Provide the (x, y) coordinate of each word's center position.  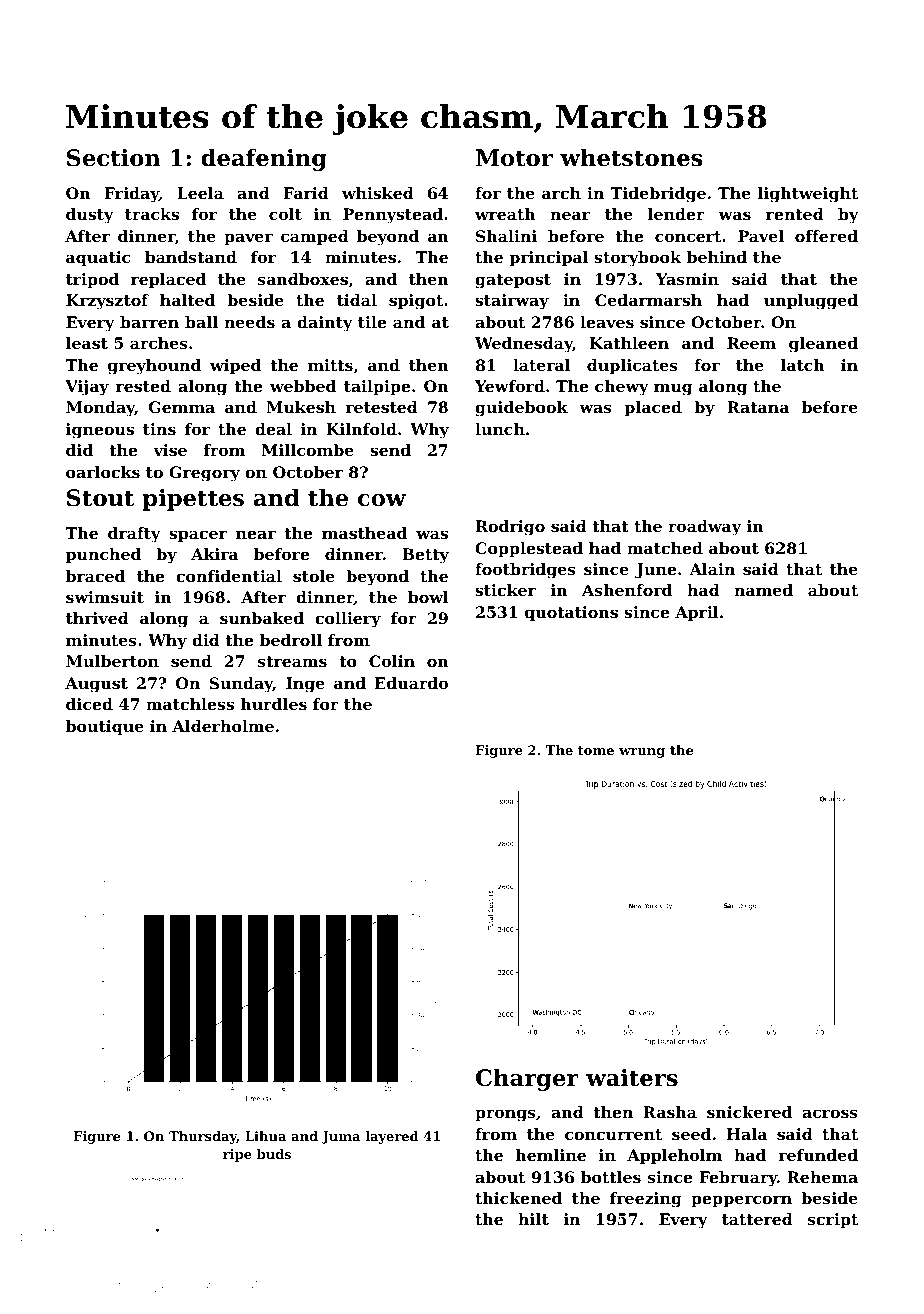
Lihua (265, 1136)
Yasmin (687, 279)
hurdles (274, 704)
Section (113, 158)
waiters (632, 1078)
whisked (378, 193)
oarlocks (103, 472)
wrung (642, 753)
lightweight (808, 195)
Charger (527, 1080)
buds (274, 1154)
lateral (542, 365)
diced (89, 704)
